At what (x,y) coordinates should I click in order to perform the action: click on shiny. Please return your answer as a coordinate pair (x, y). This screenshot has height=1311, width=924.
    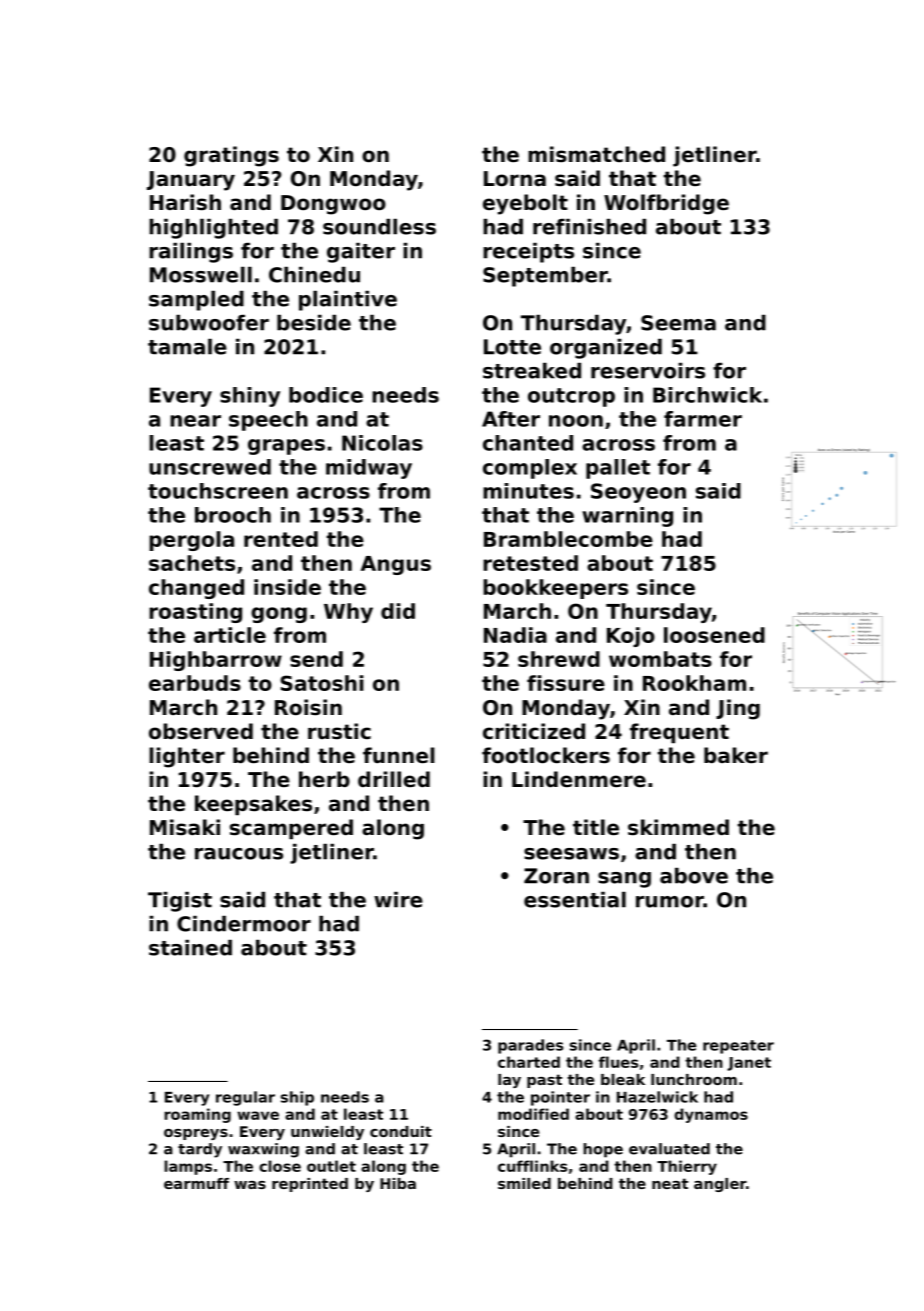
    Looking at the image, I should click on (250, 397).
